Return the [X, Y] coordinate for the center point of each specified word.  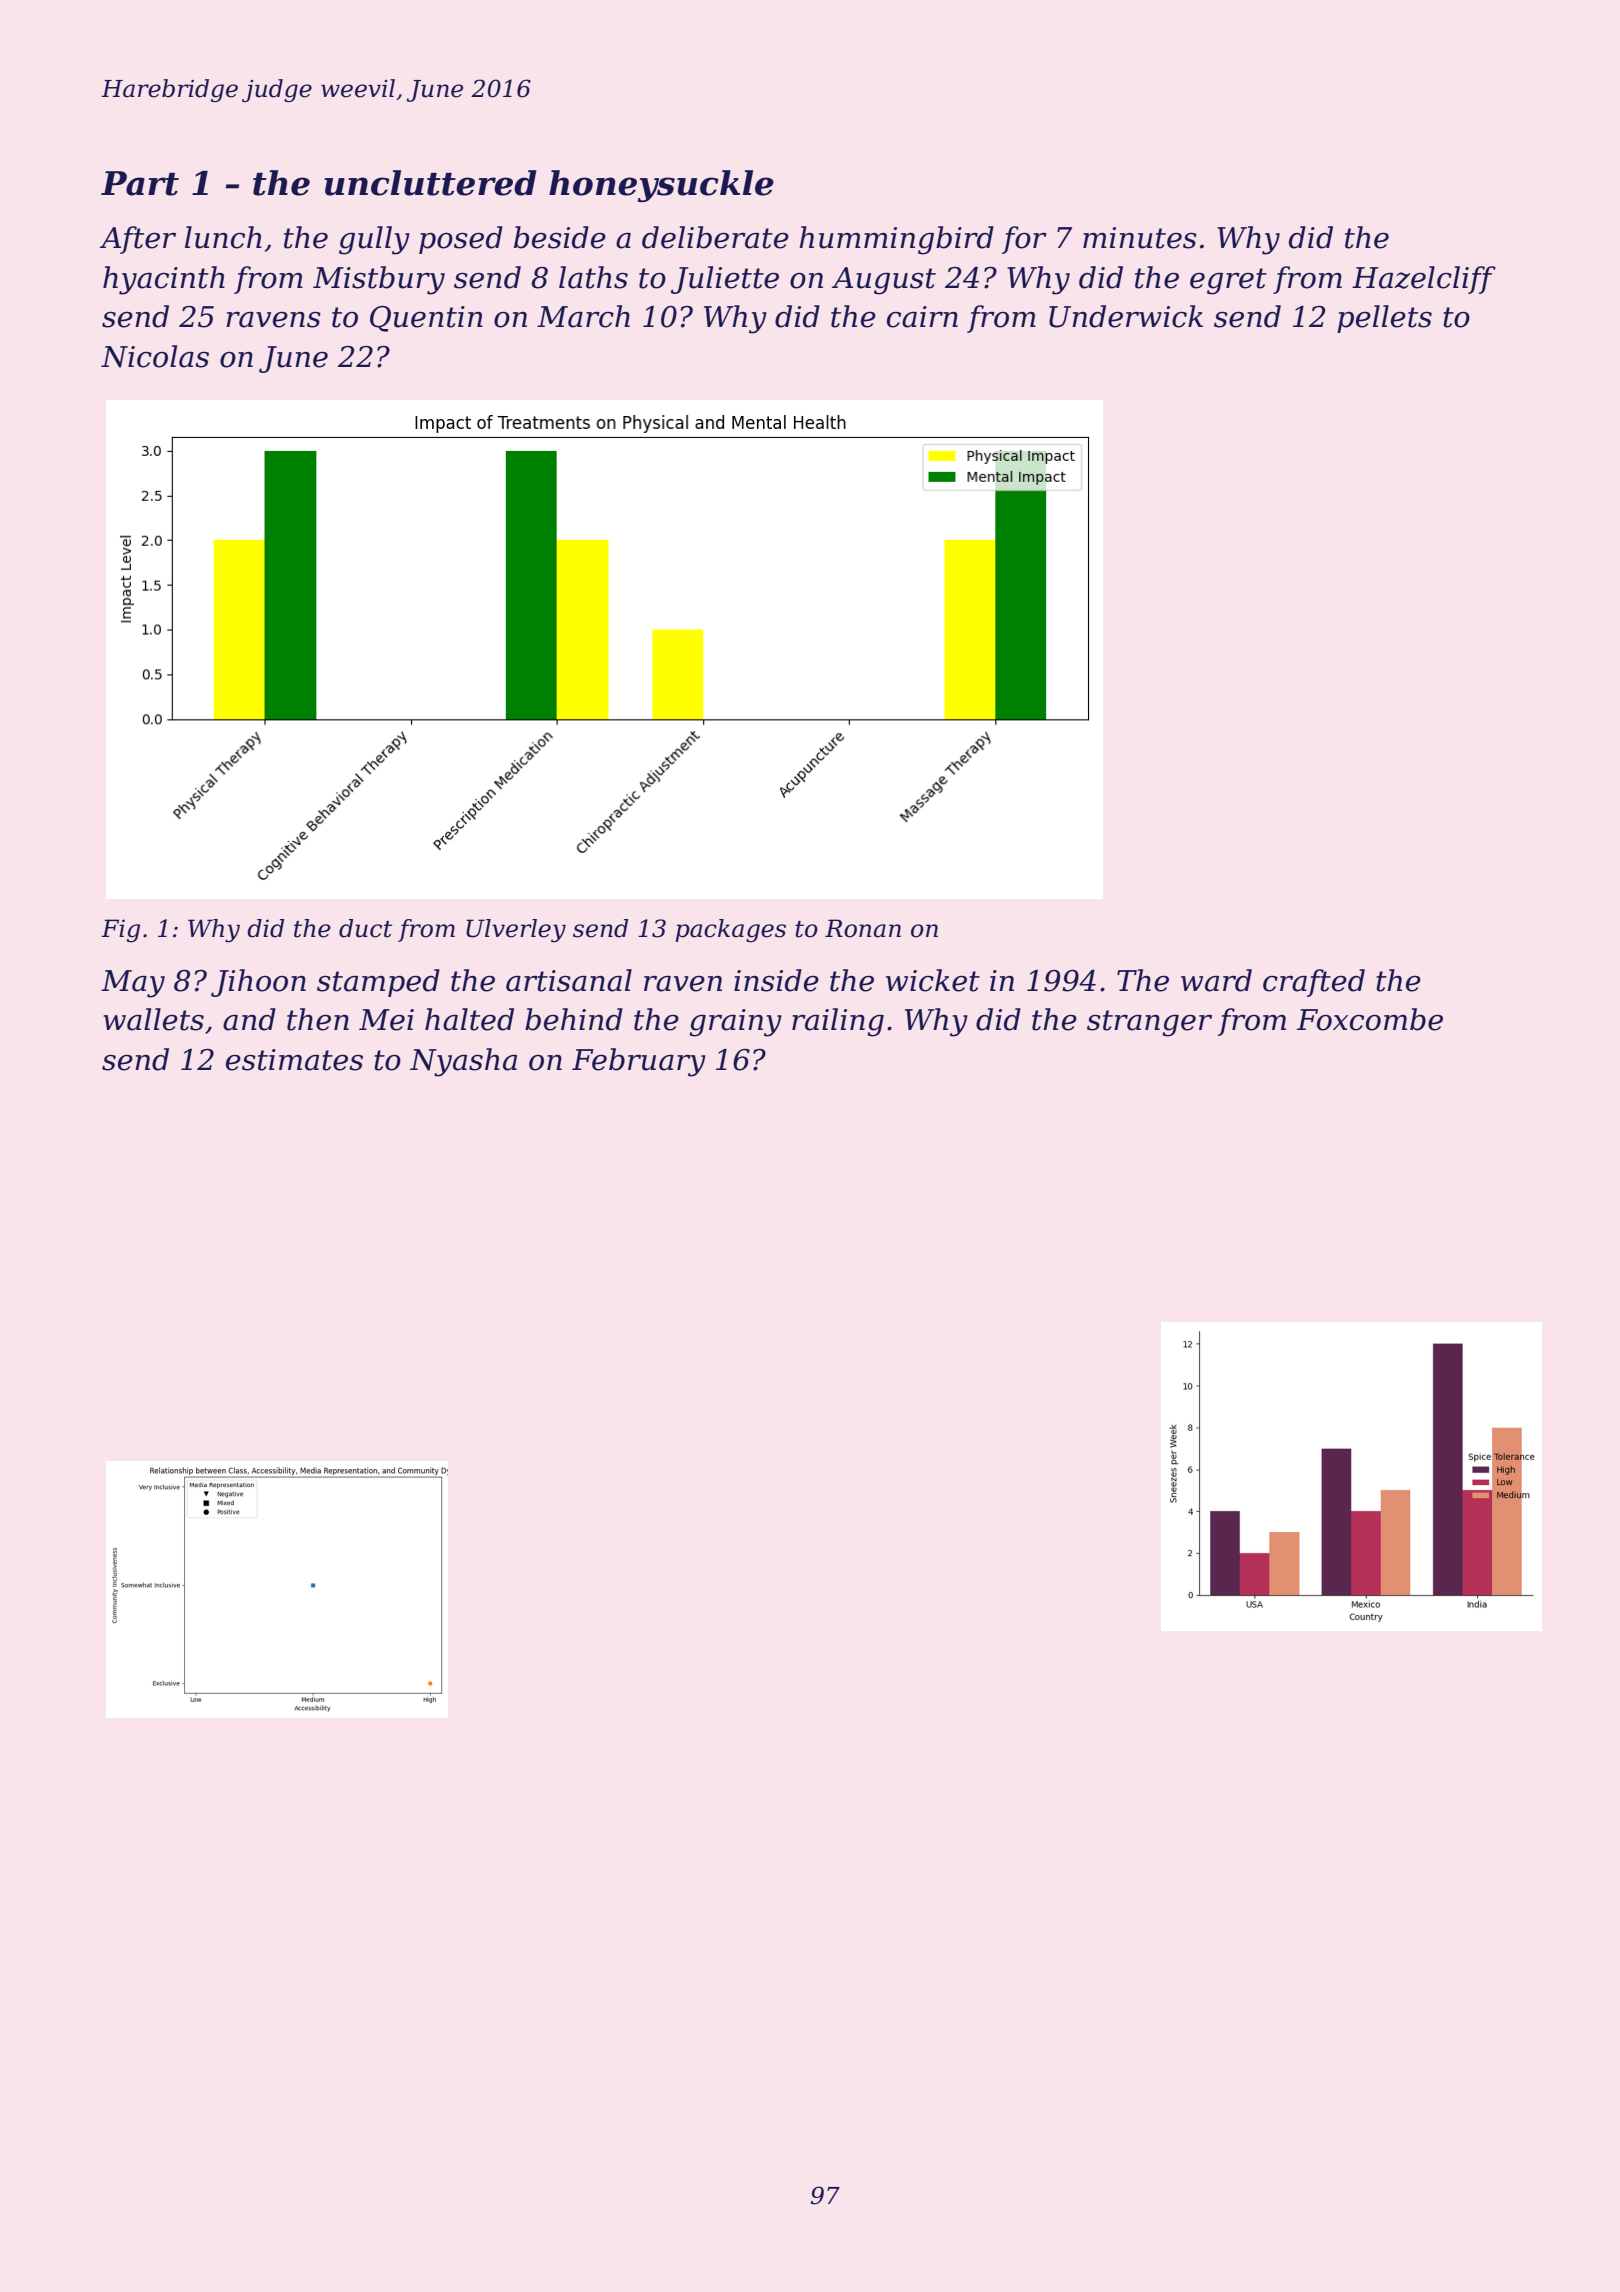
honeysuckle [661, 186]
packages [730, 931]
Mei [386, 1020]
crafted [1314, 983]
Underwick [1126, 316]
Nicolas [155, 356]
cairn [922, 317]
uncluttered [430, 183]
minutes [1140, 238]
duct [365, 928]
